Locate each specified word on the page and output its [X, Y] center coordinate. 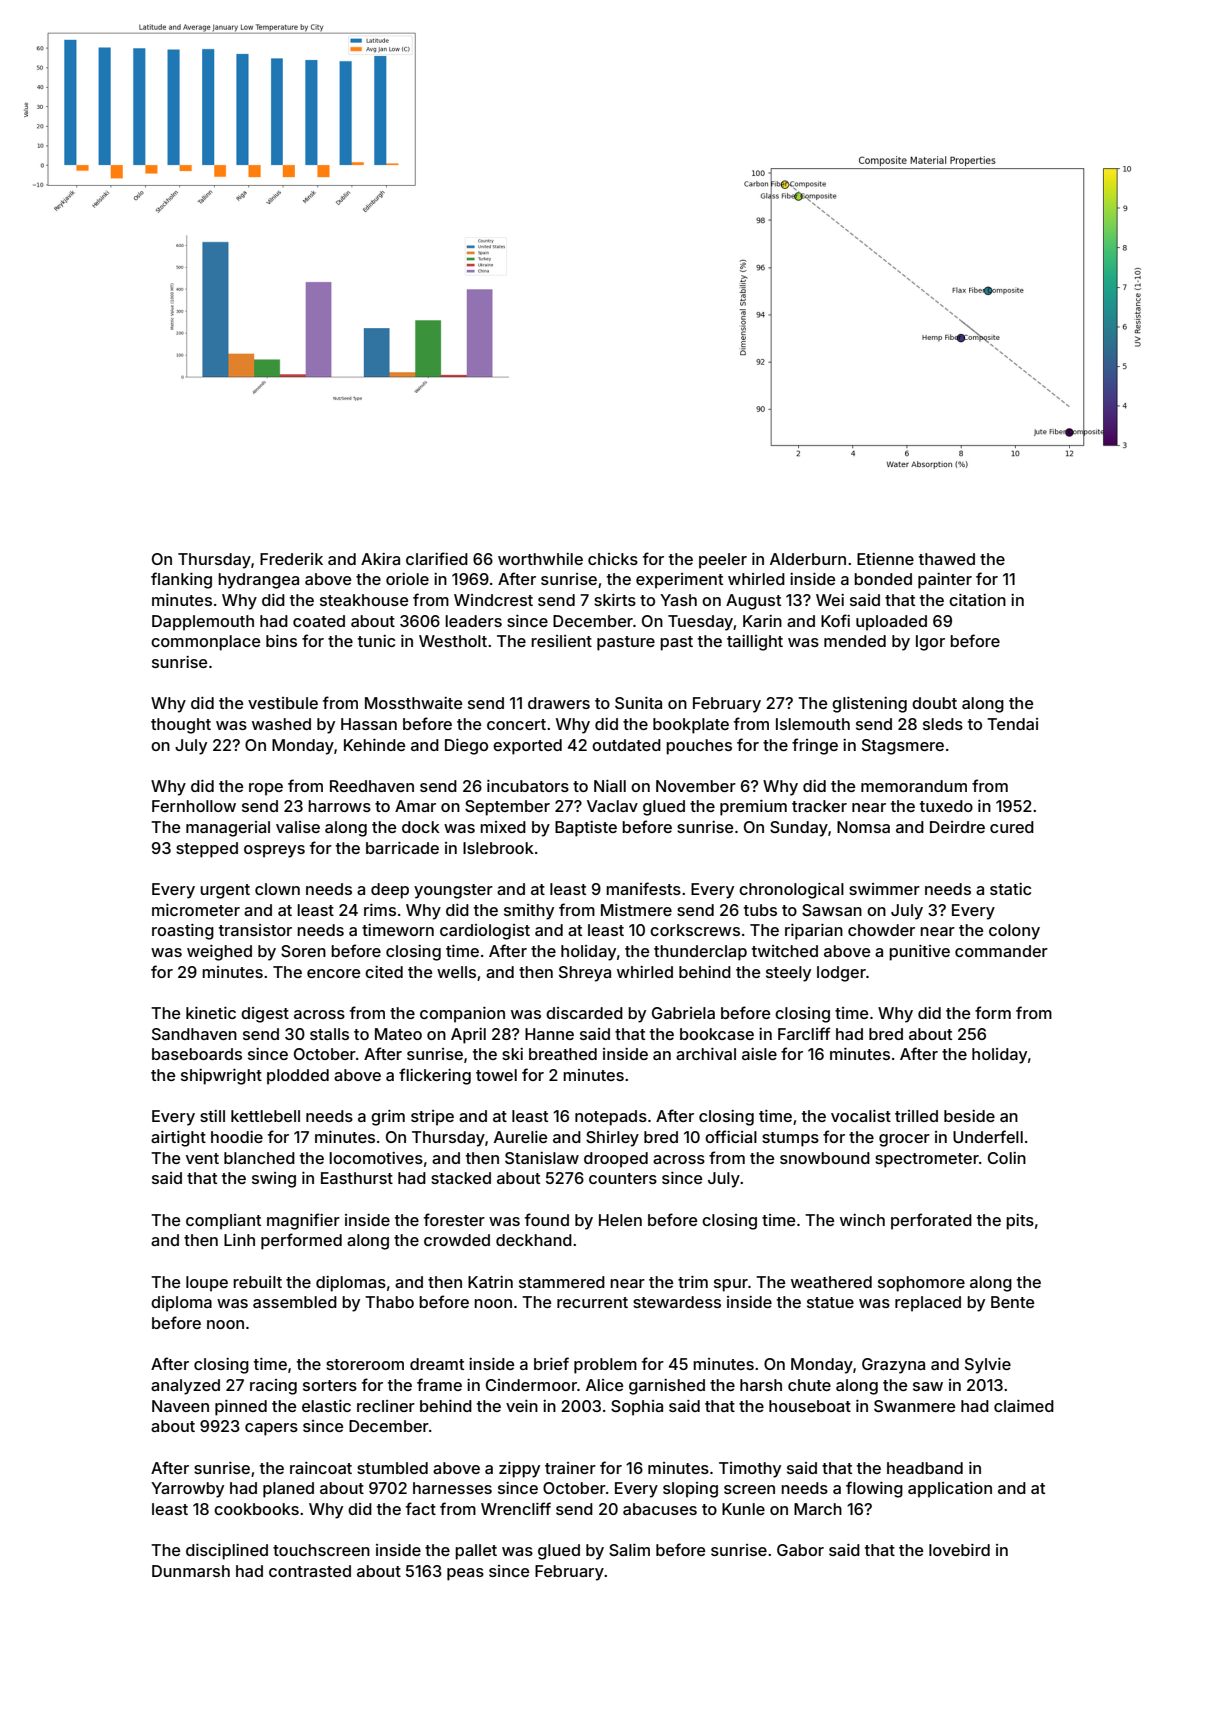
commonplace [205, 643]
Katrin [490, 1282]
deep [390, 891]
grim [388, 1118]
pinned [241, 1408]
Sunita [638, 703]
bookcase [717, 1034]
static [1010, 889]
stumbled [392, 1468]
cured [1012, 827]
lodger [841, 974]
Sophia [637, 1408]
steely [788, 974]
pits [1020, 1222]
